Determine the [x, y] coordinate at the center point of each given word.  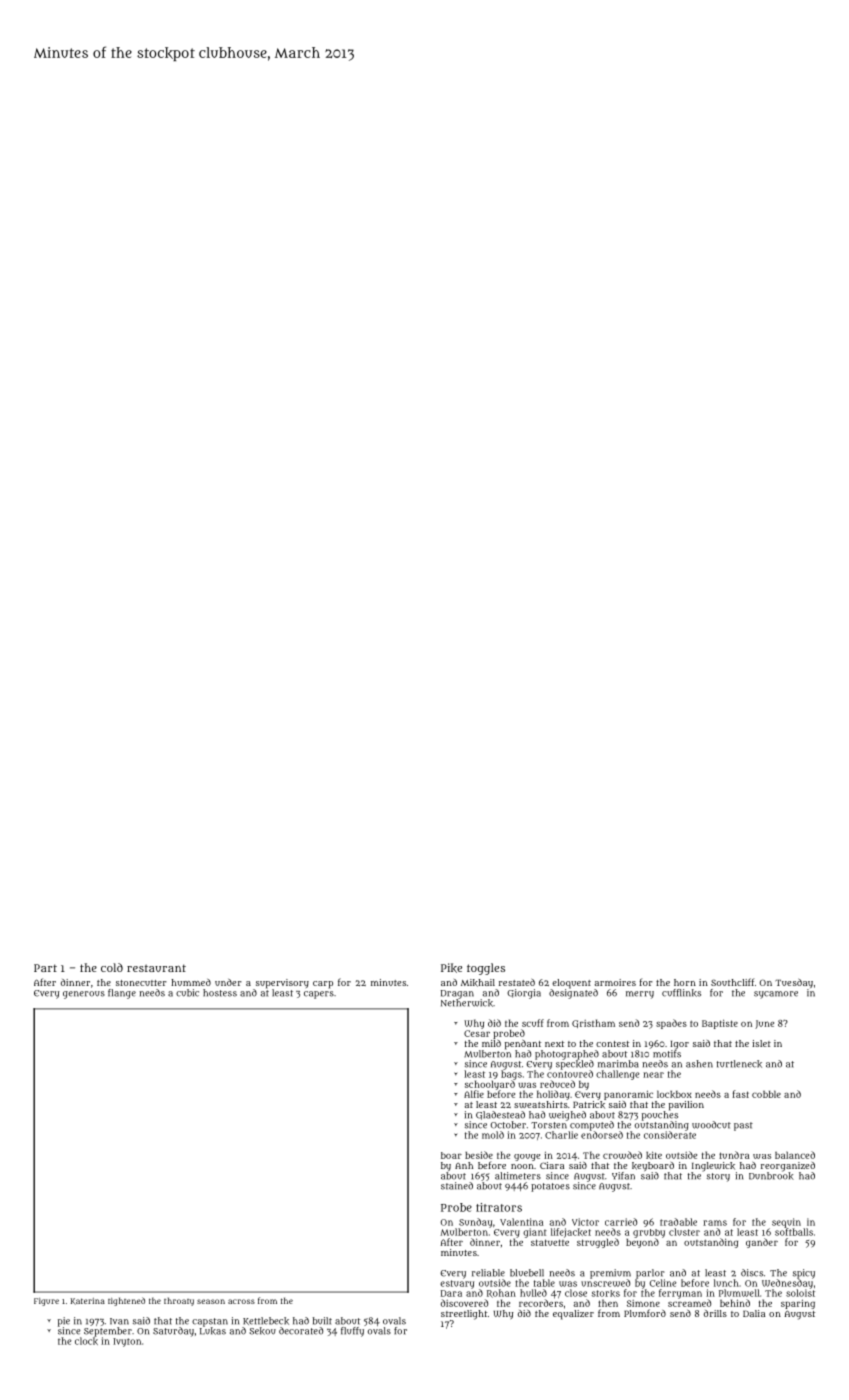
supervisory [282, 984]
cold [112, 967]
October [508, 1125]
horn [685, 982]
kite [654, 1155]
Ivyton [127, 1342]
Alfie [474, 1094]
